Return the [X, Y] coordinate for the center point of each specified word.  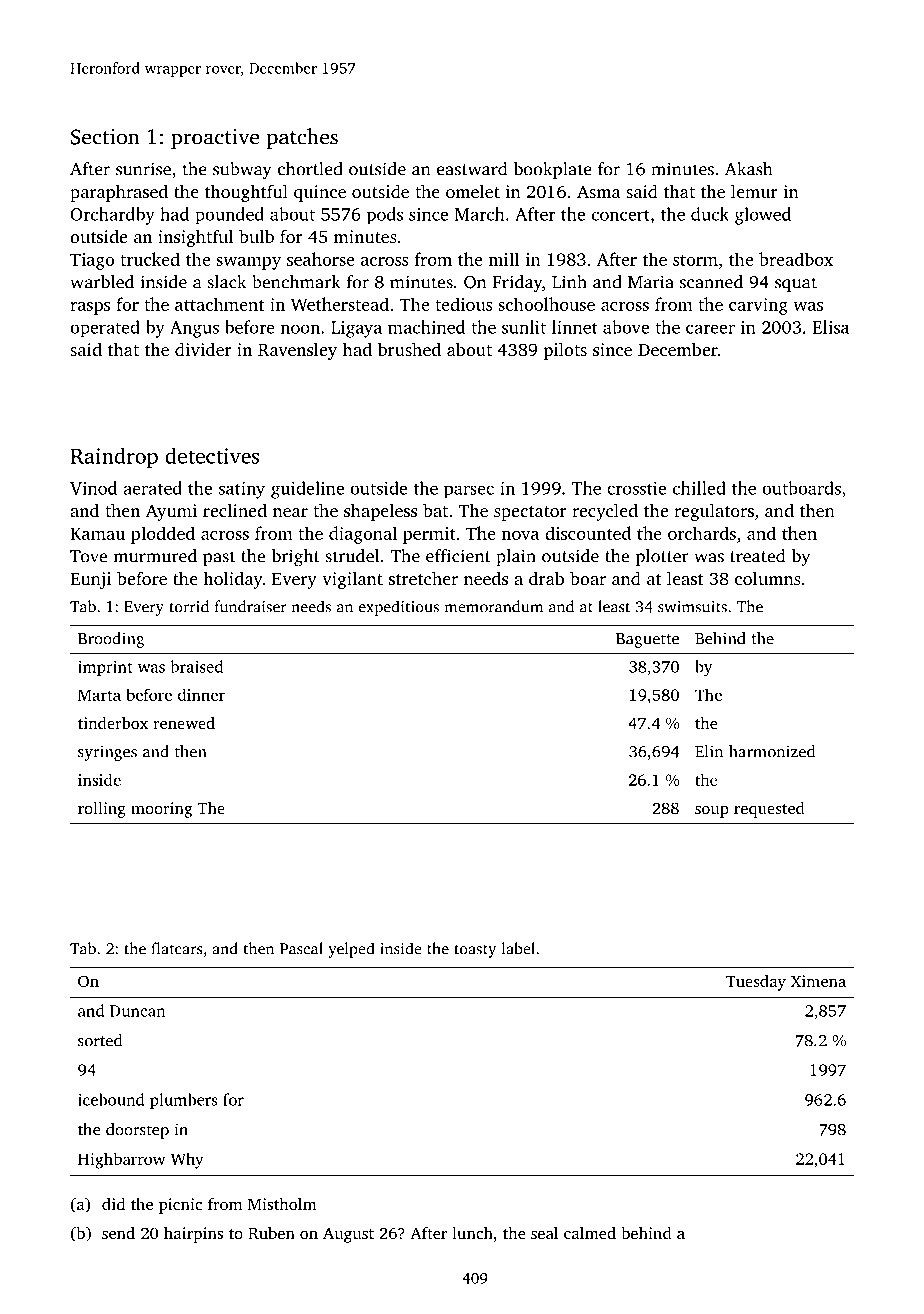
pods [385, 216]
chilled [699, 488]
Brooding [111, 640]
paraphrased [119, 193]
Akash [749, 169]
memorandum [494, 606]
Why [187, 1160]
